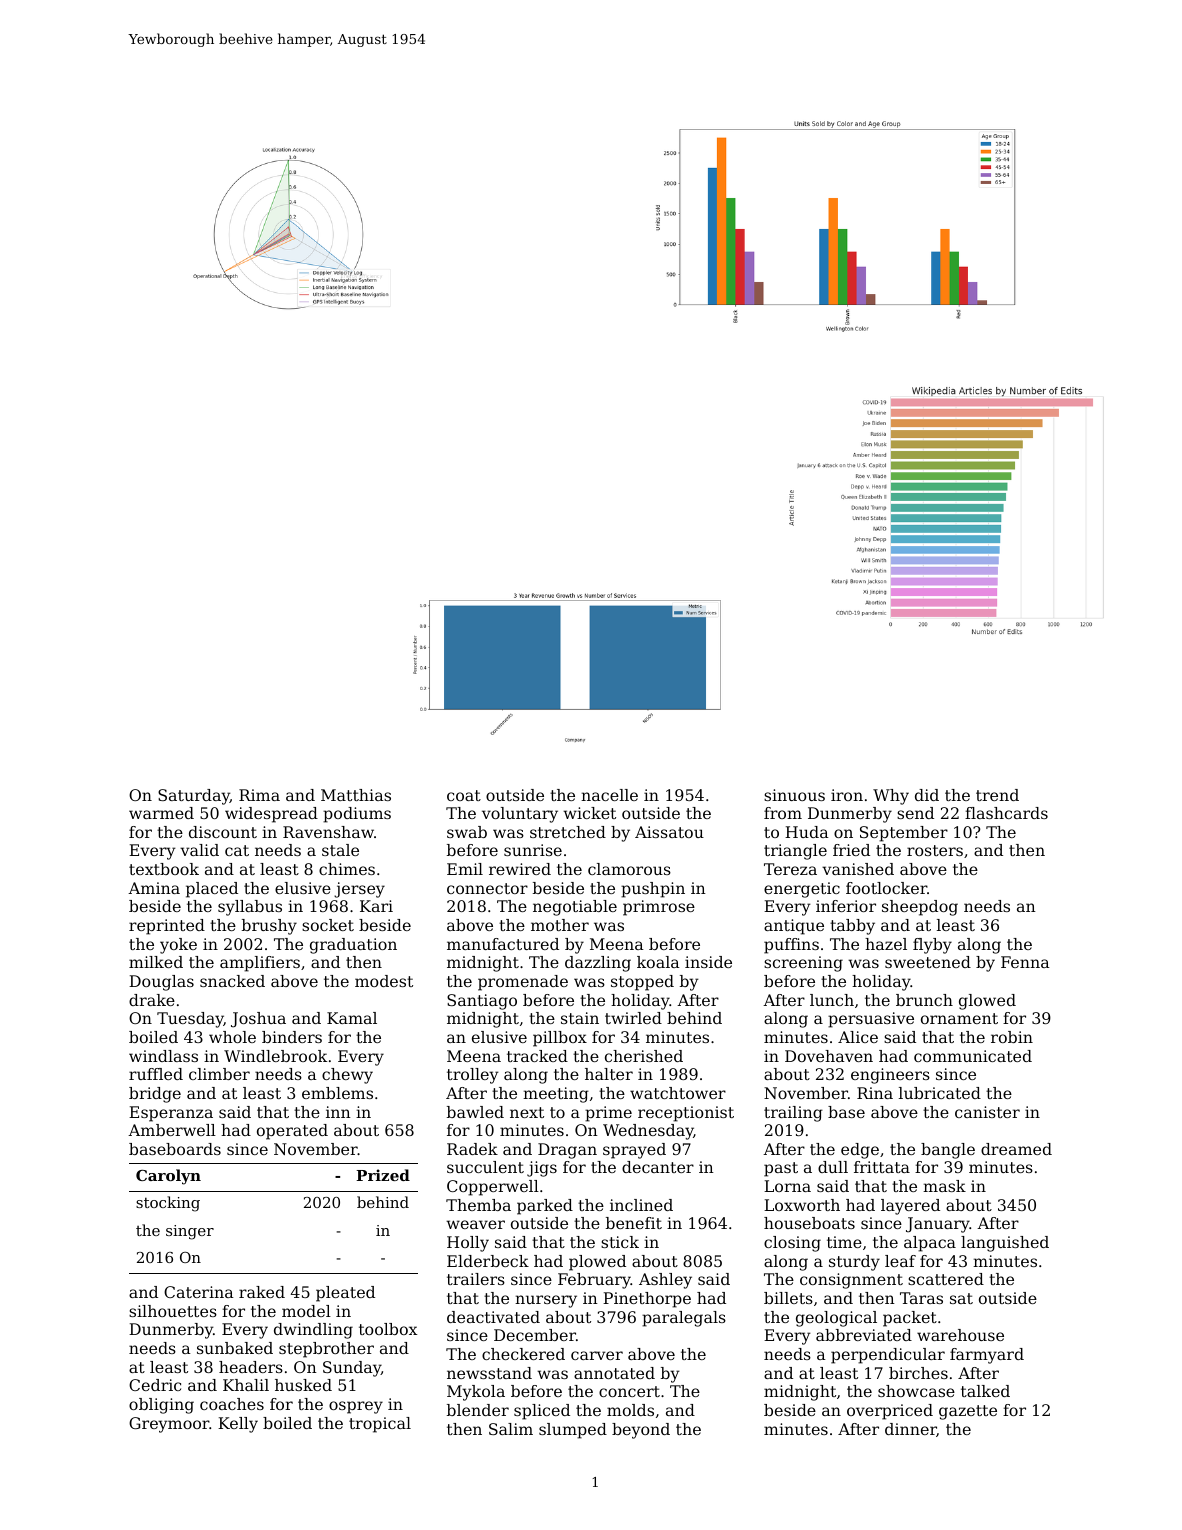 This document has height=1530, width=1182. Describe the element at coordinates (997, 795) in the document. I see `trend` at that location.
